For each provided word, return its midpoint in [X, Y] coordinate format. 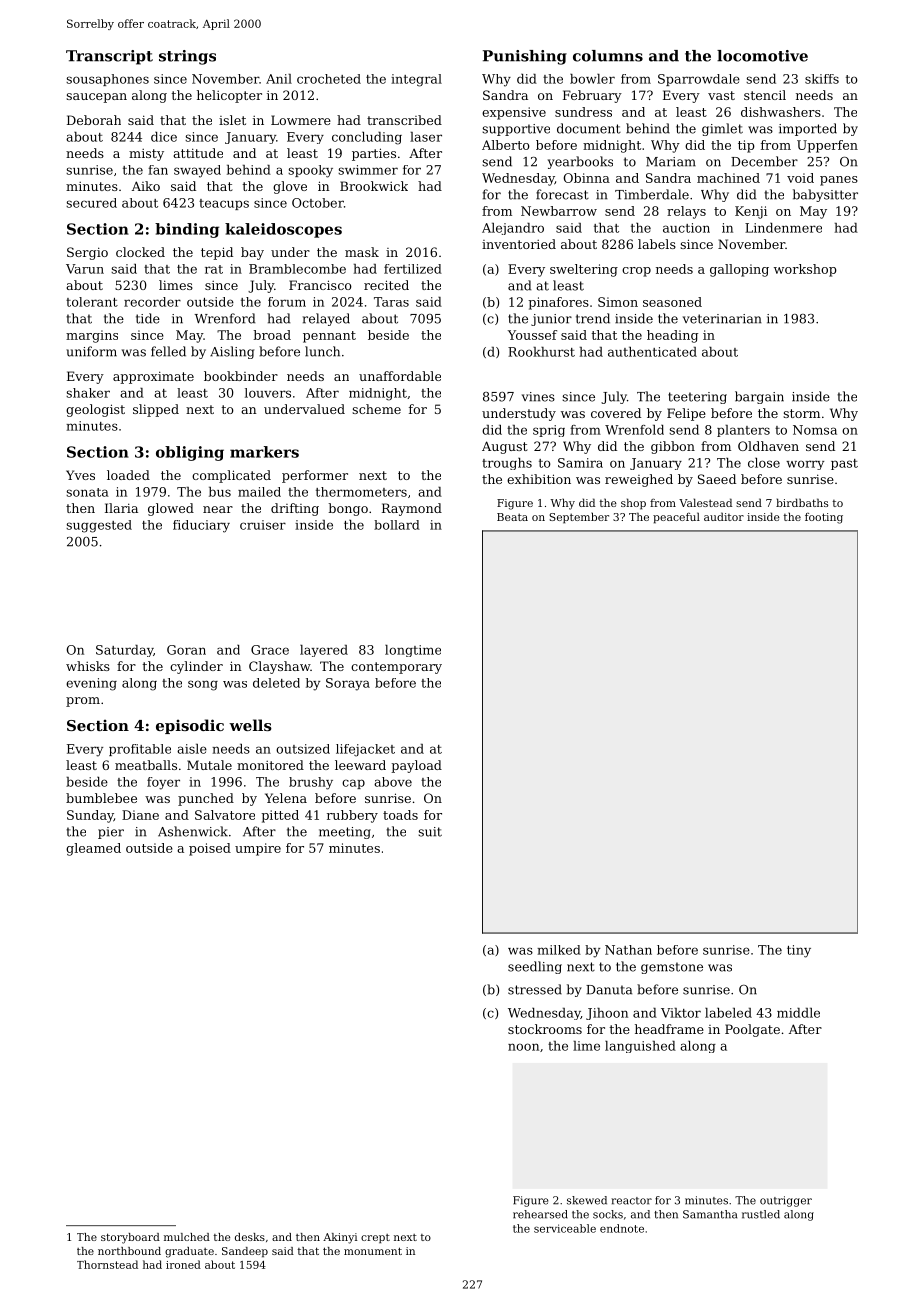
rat [214, 269]
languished [640, 1047]
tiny [799, 951]
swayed [197, 171]
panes [839, 181]
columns [608, 56]
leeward [360, 765]
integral [416, 80]
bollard [397, 525]
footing [824, 518]
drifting [295, 509]
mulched [187, 1237]
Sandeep [245, 1252]
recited [386, 285]
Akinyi [340, 1238]
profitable [140, 750]
